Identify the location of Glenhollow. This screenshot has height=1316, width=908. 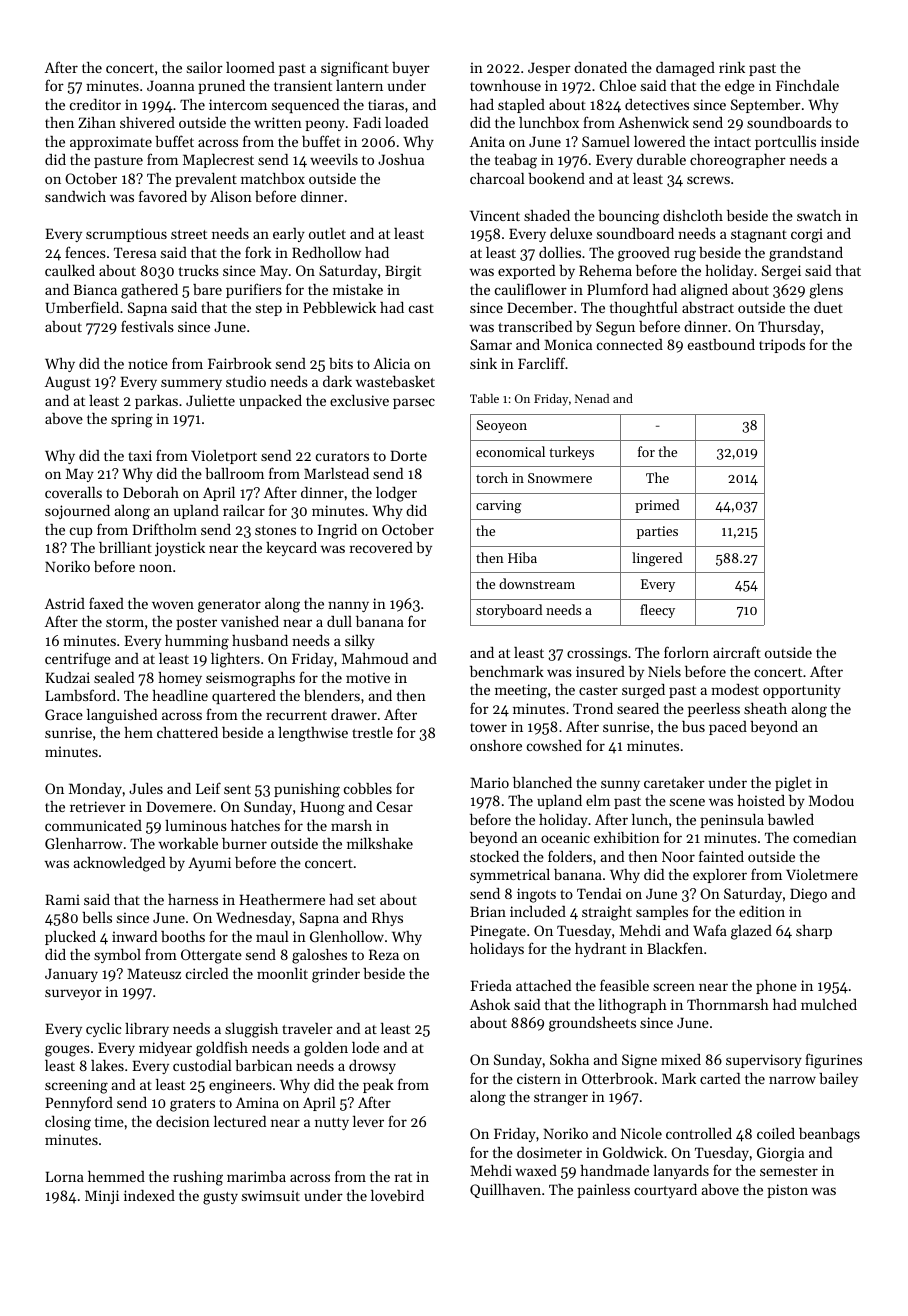
(347, 936).
